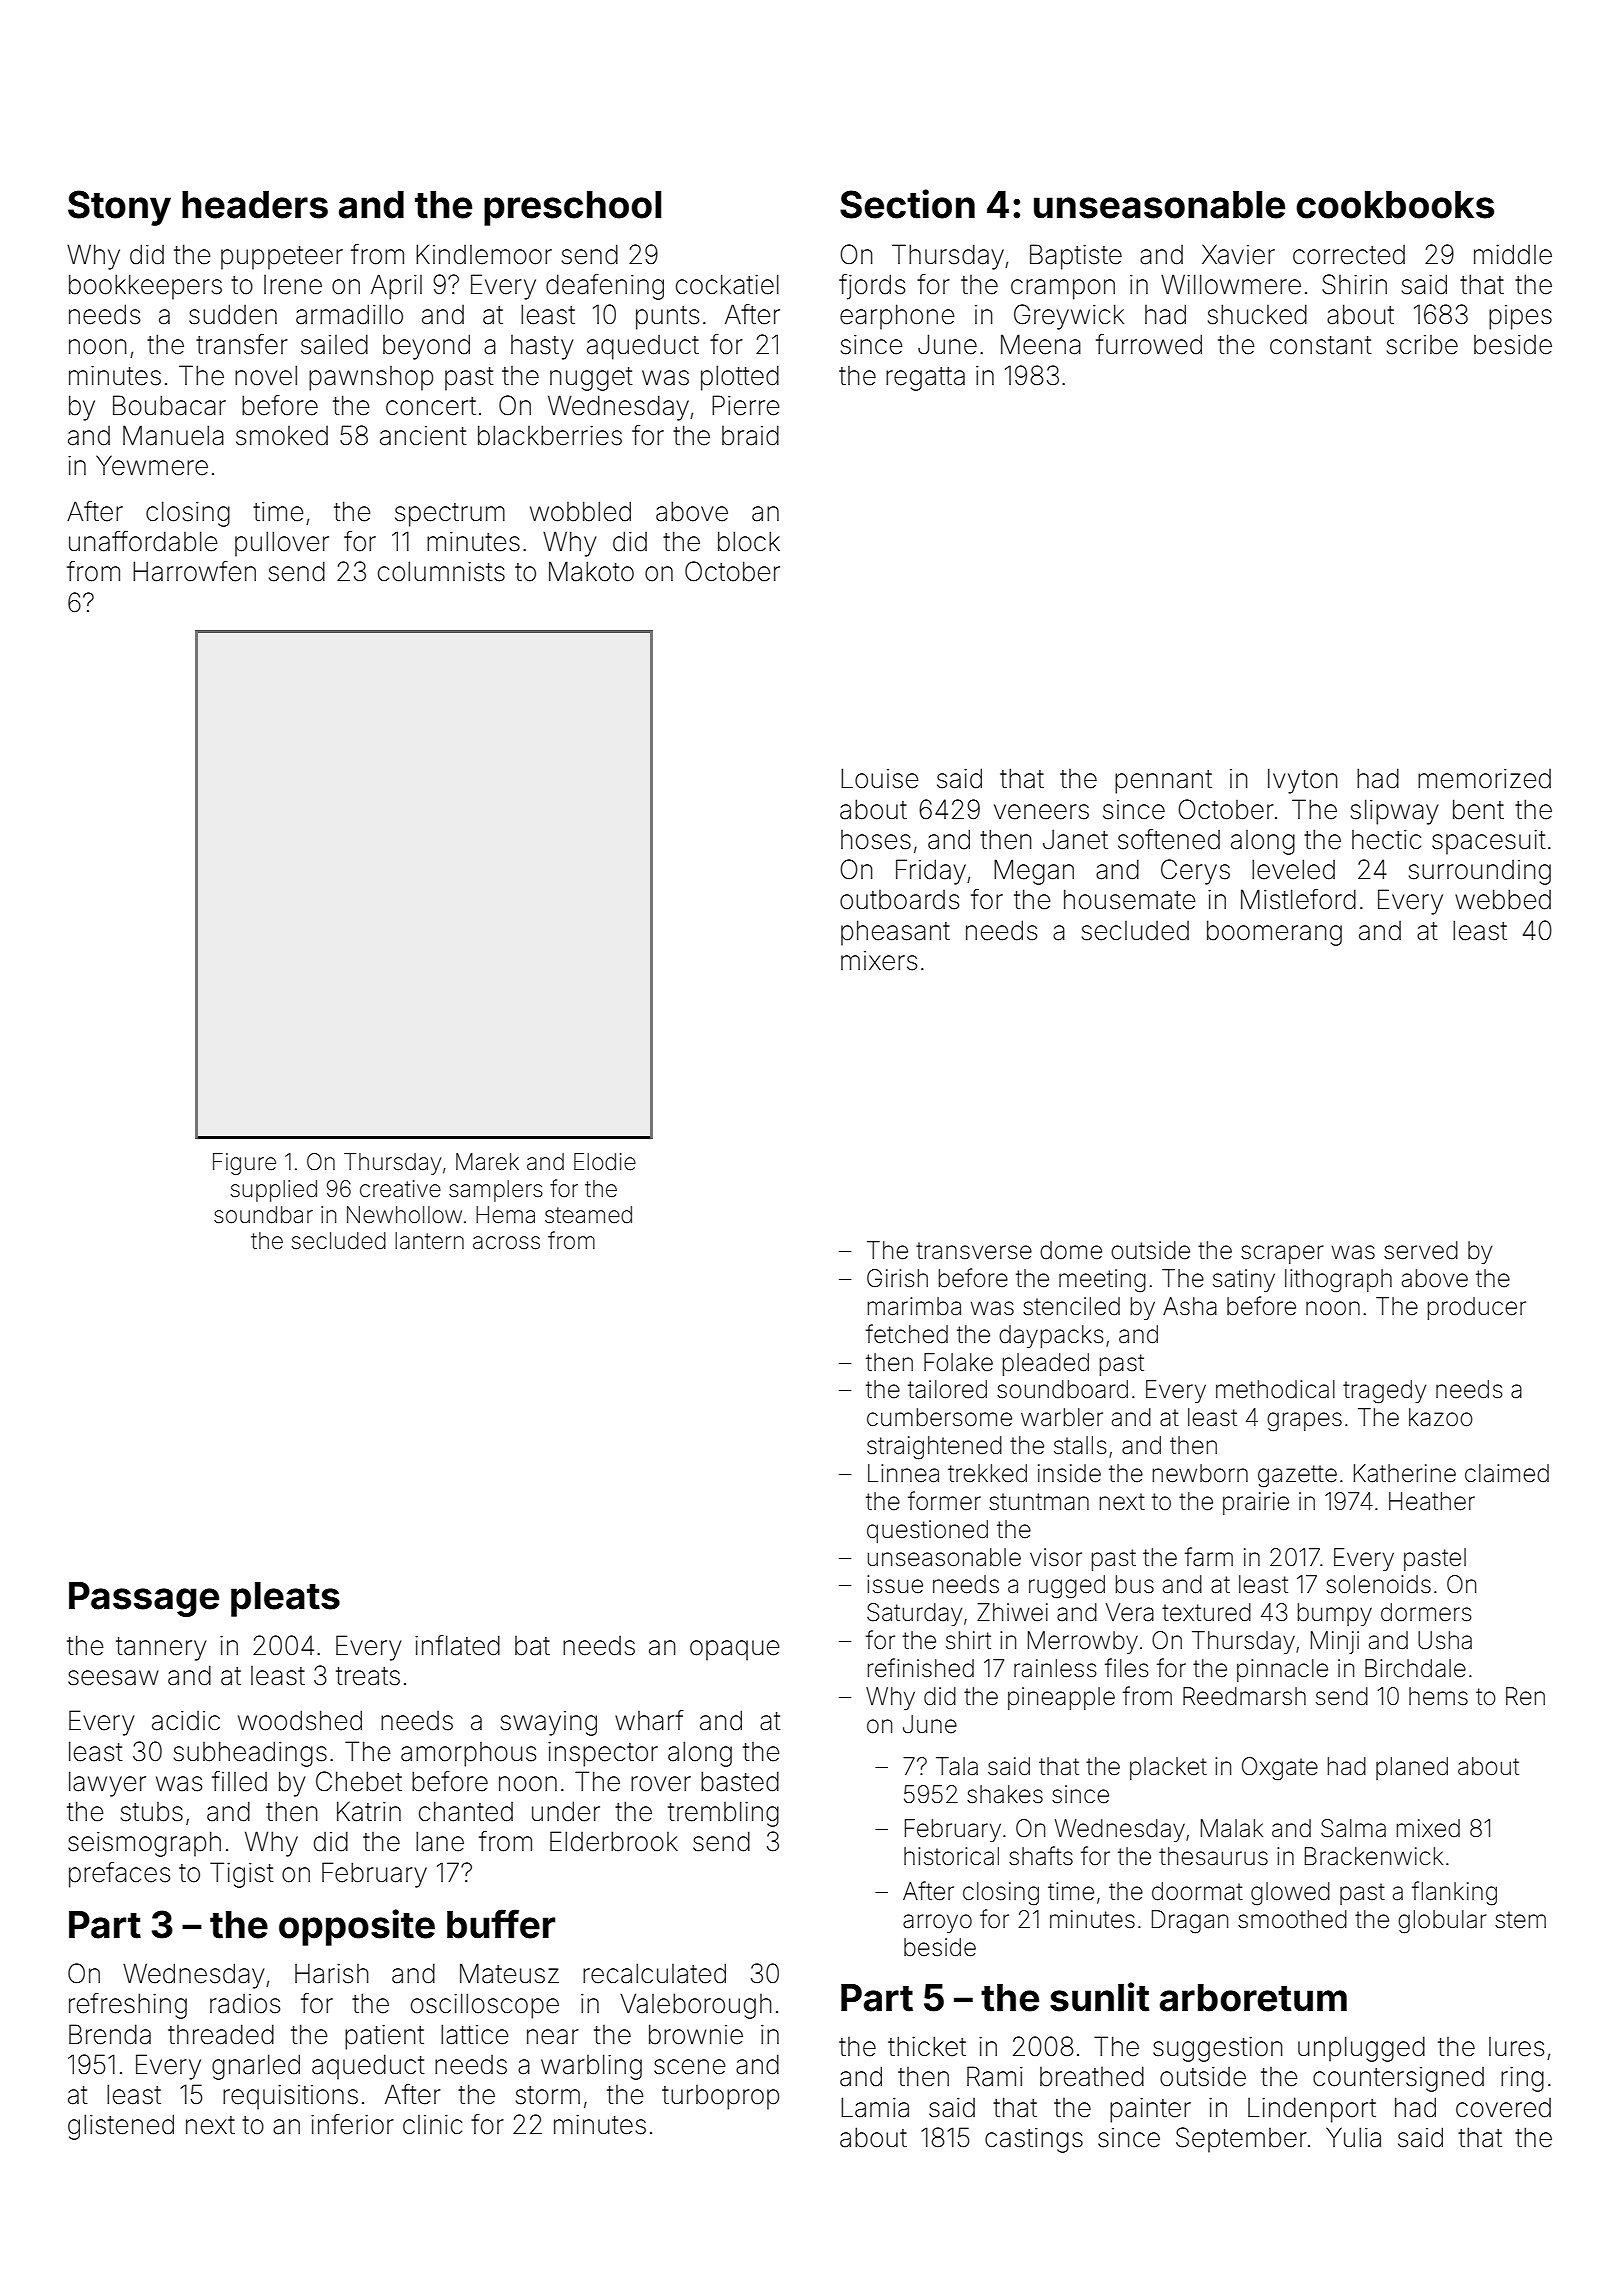 The height and width of the screenshot is (2292, 1620). What do you see at coordinates (1071, 1250) in the screenshot?
I see `dome` at bounding box center [1071, 1250].
